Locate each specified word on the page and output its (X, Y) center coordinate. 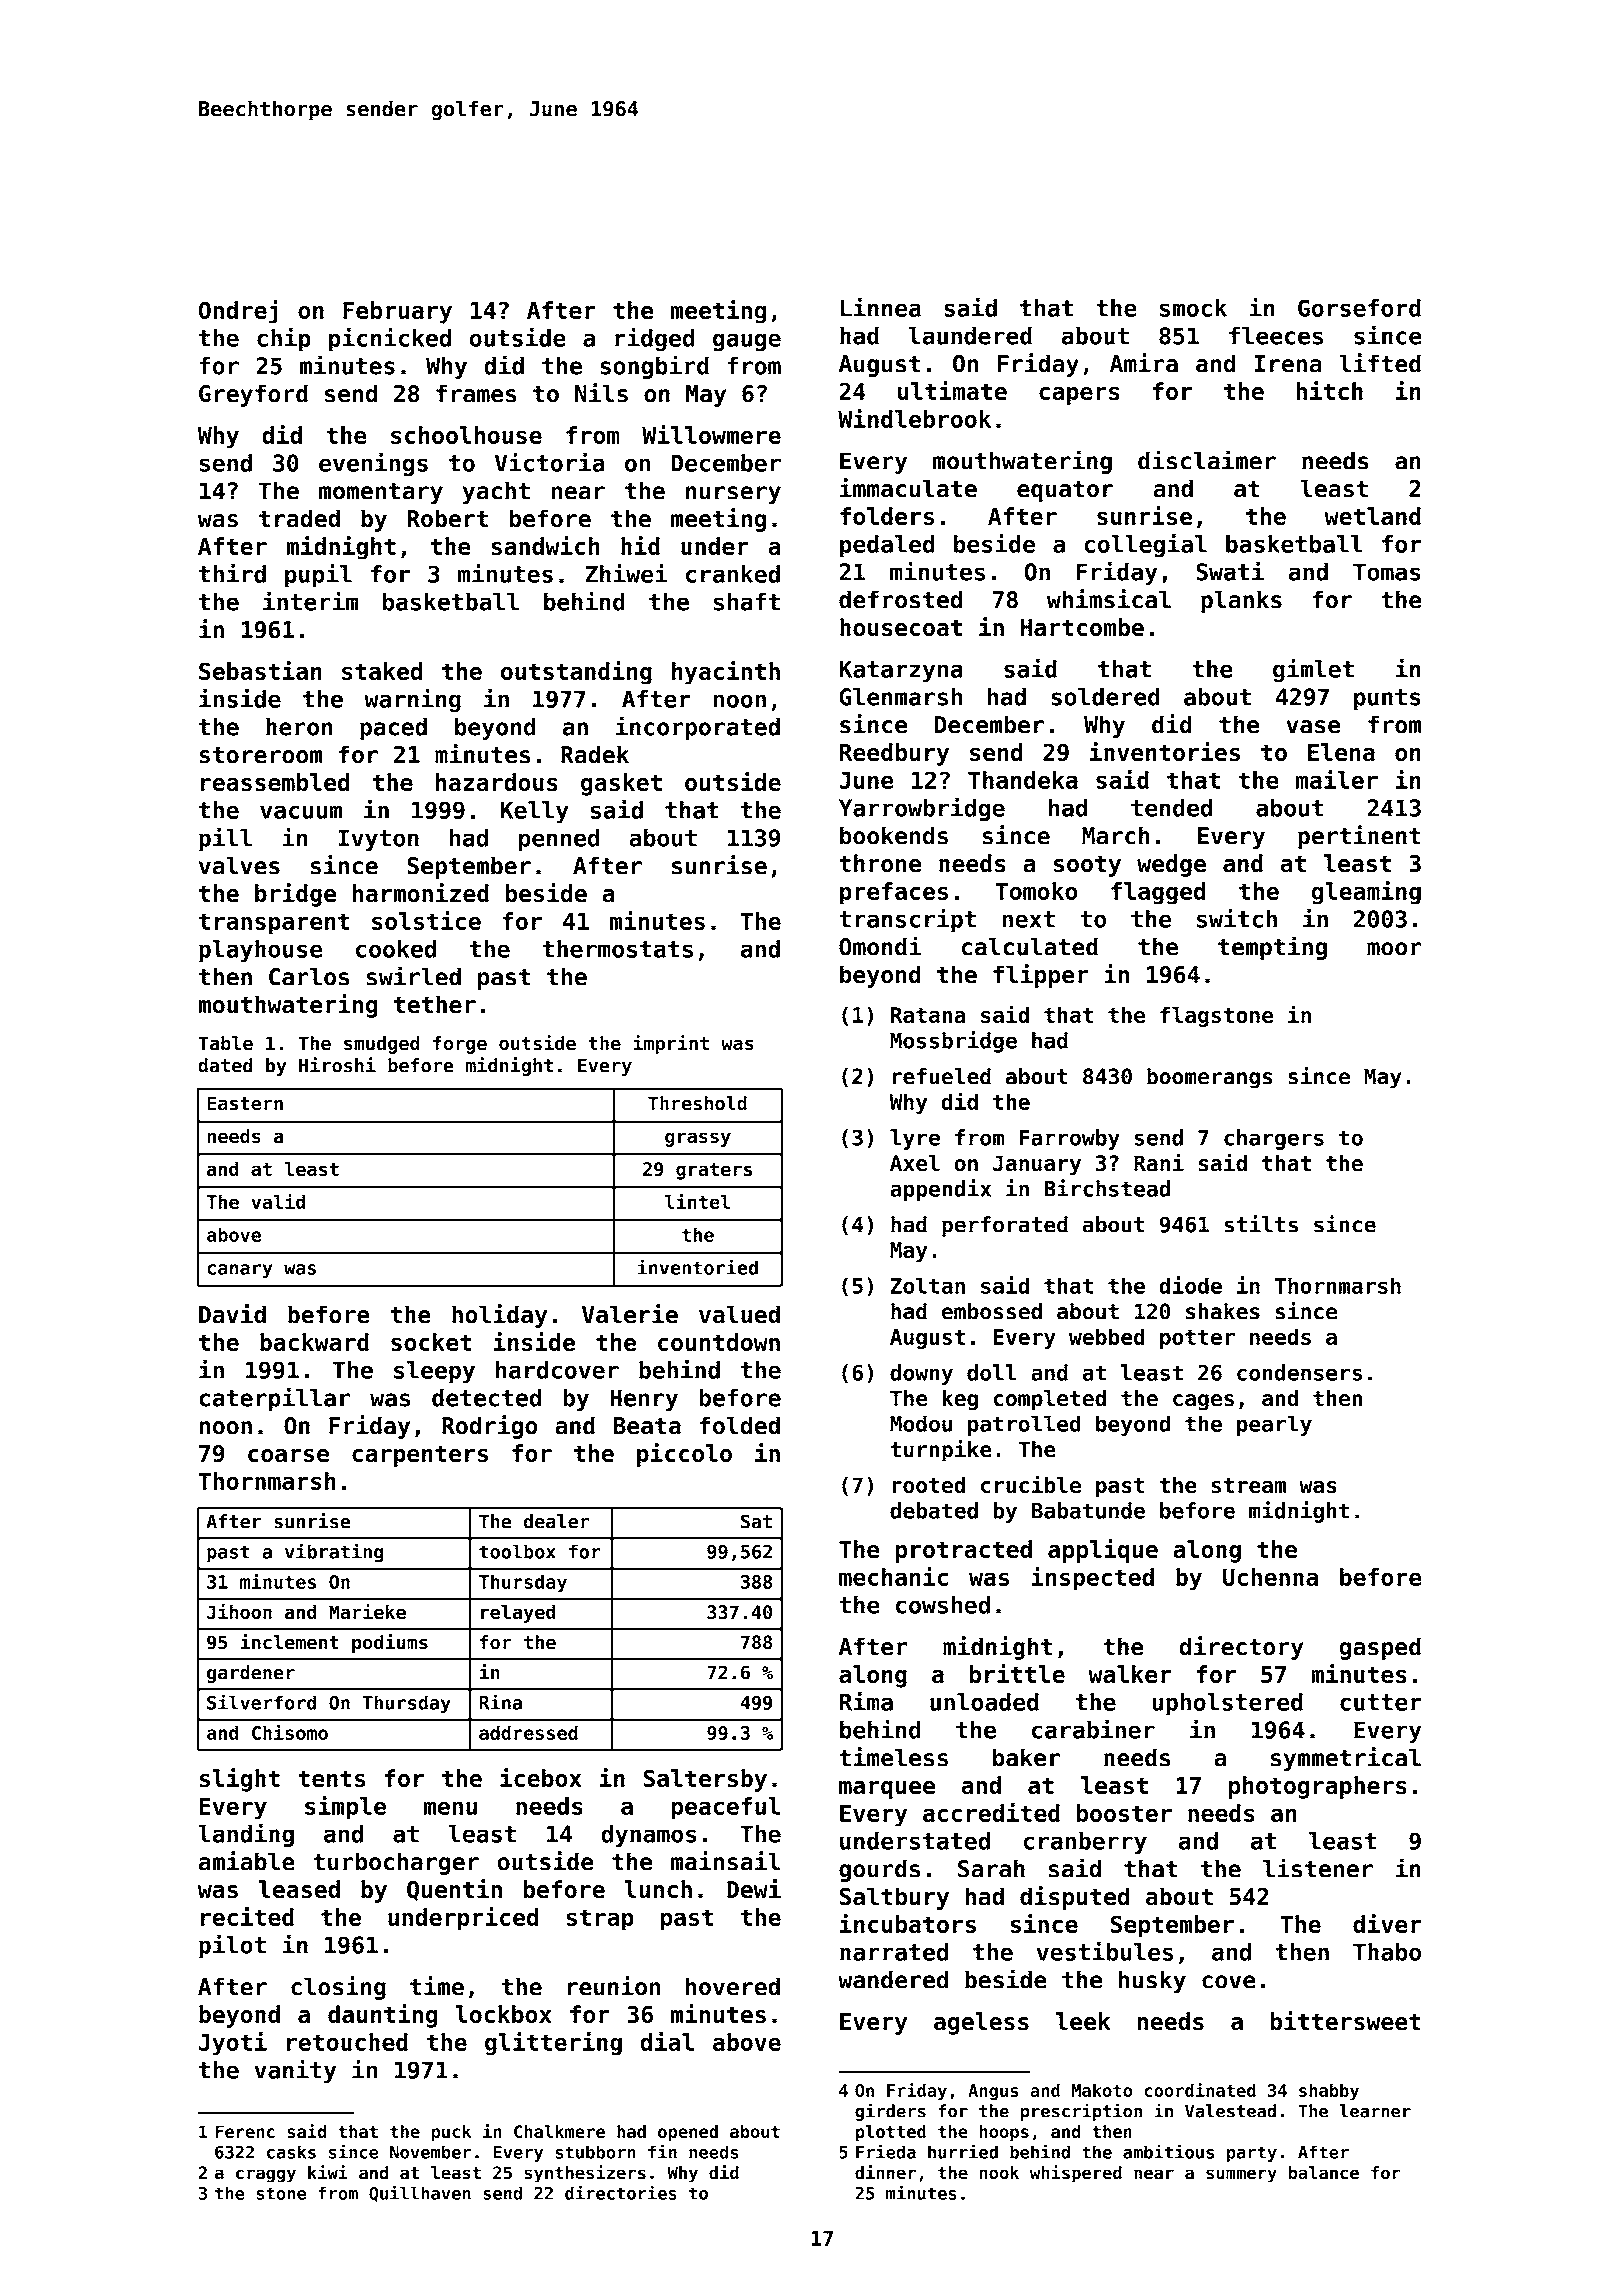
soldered (1105, 696)
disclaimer (1207, 460)
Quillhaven (420, 2193)
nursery (733, 495)
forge (460, 1045)
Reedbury (894, 754)
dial (667, 2041)
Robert (447, 518)
